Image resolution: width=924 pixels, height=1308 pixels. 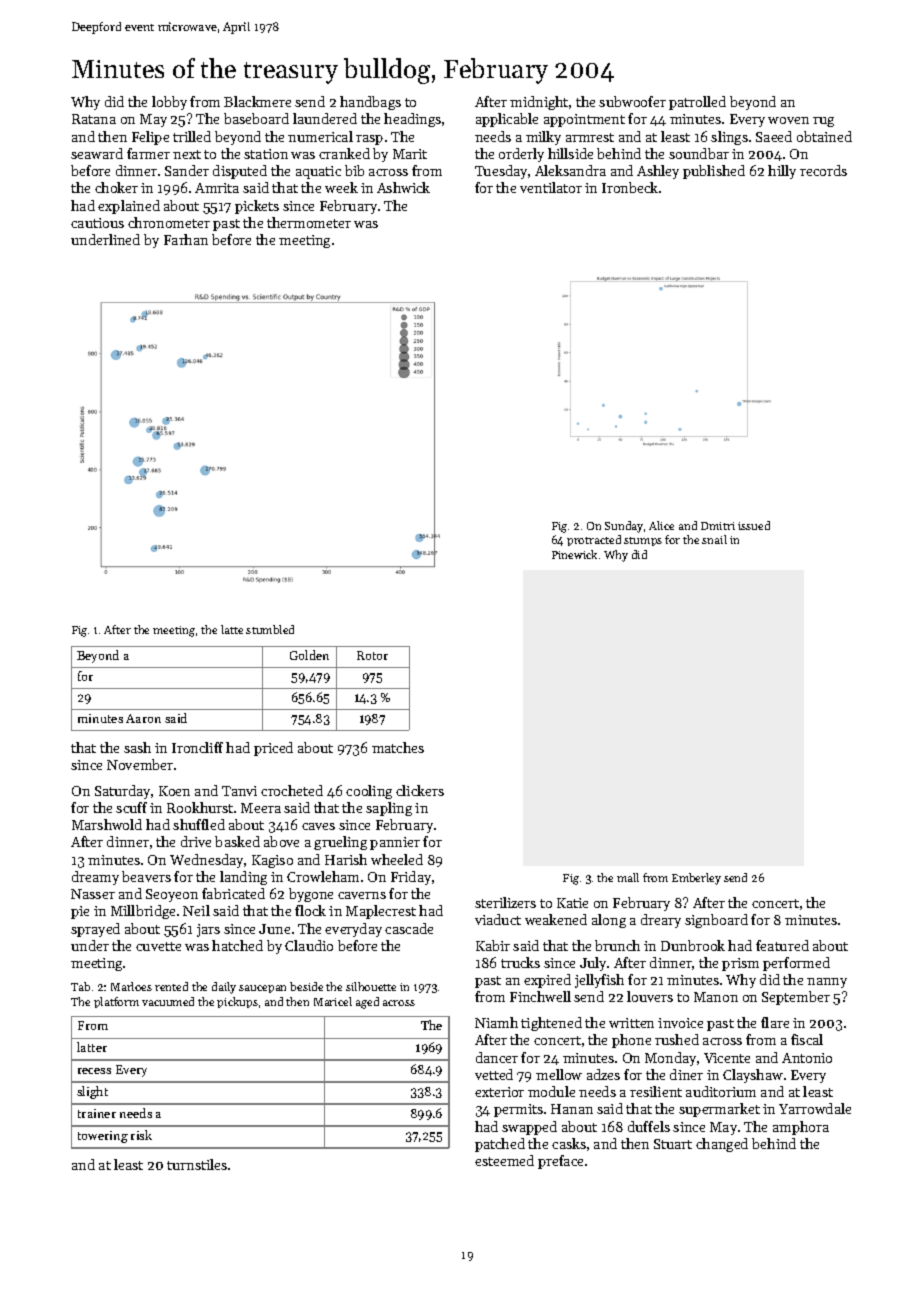 I want to click on Maricel, so click(x=333, y=1001).
